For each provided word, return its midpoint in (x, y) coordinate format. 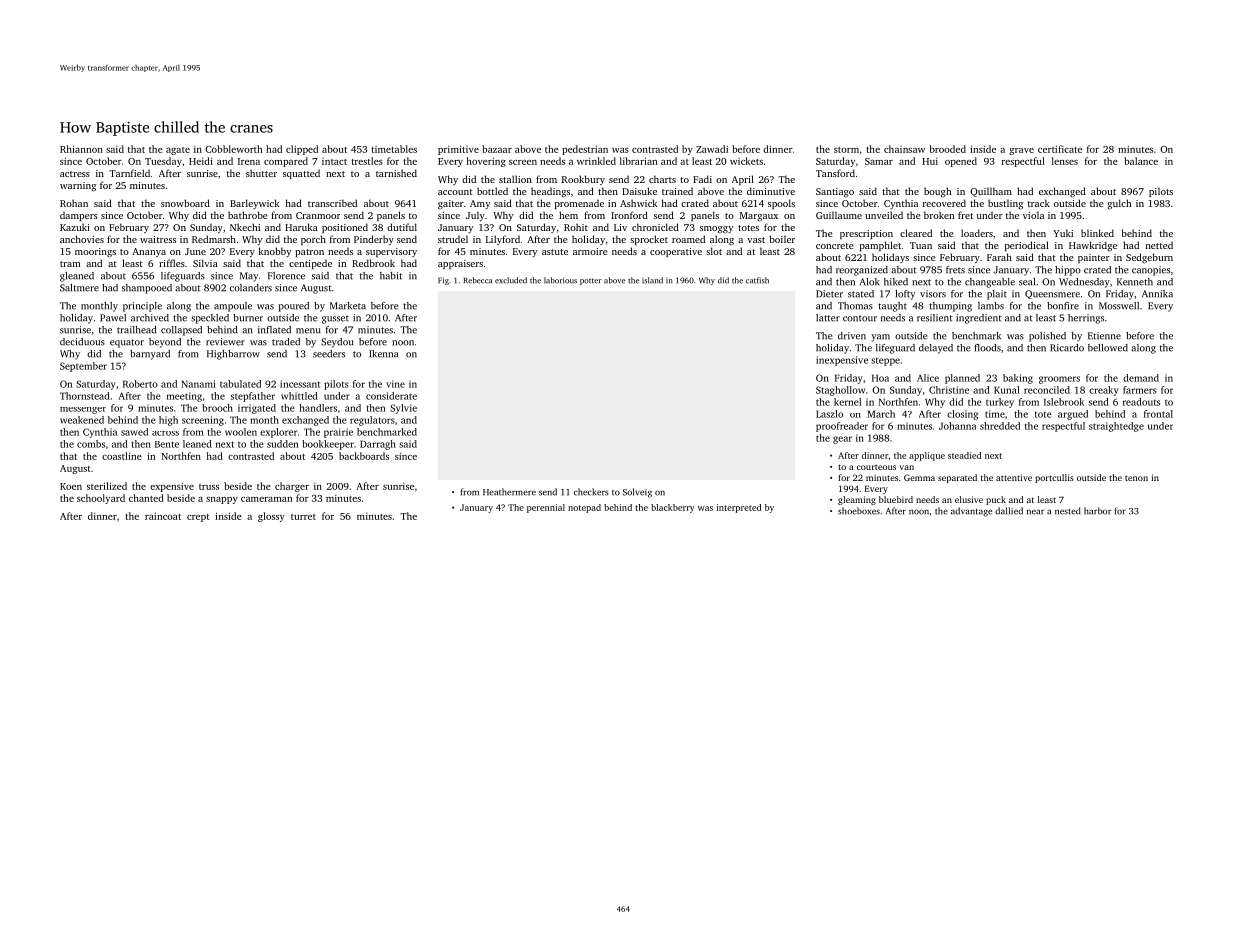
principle (142, 307)
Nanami (198, 384)
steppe (885, 361)
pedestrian (585, 150)
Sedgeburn (1149, 258)
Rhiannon (81, 149)
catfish (757, 280)
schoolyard (101, 499)
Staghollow (840, 391)
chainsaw (904, 149)
